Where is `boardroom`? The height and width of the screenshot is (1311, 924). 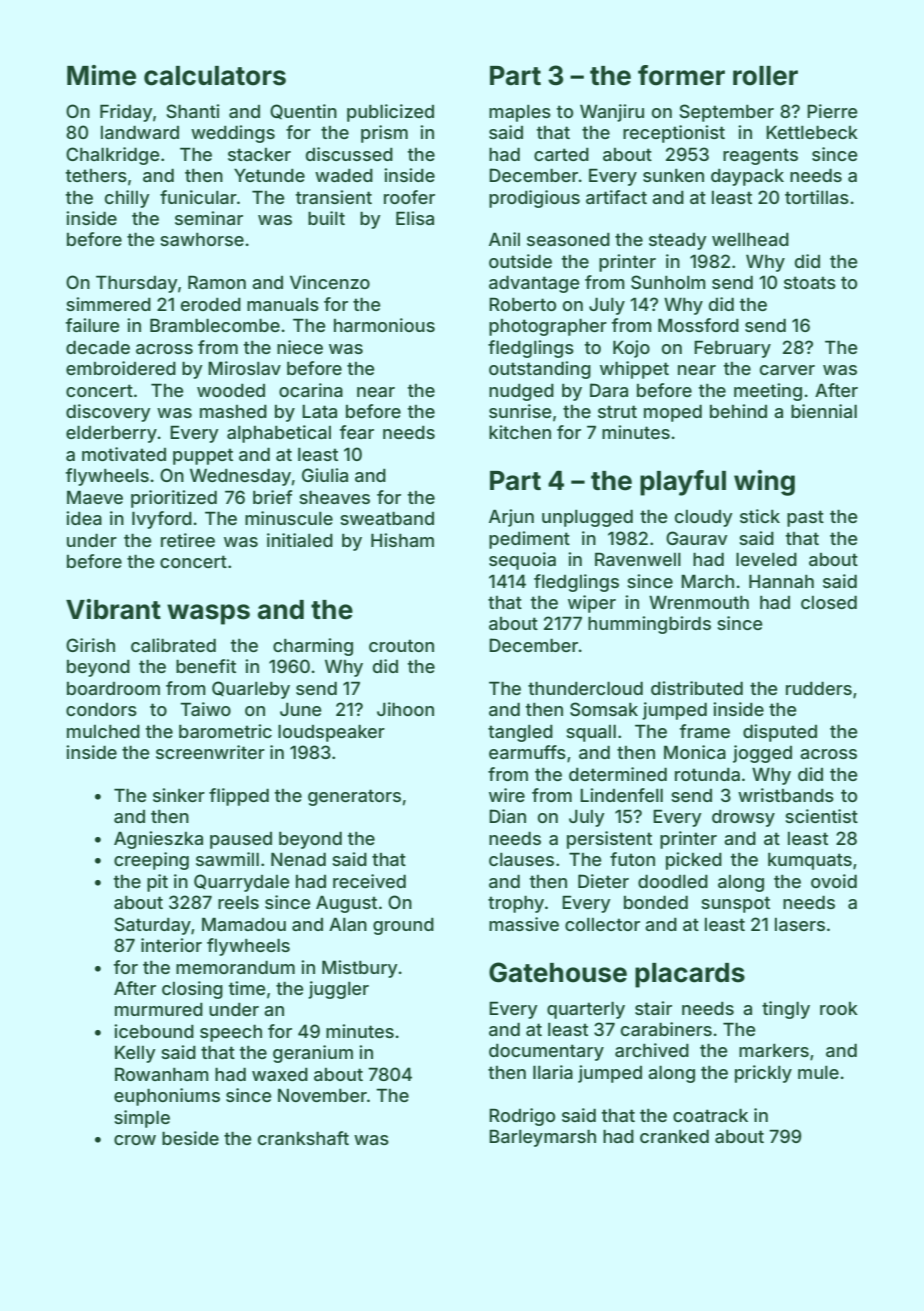
boardroom is located at coordinates (113, 688).
